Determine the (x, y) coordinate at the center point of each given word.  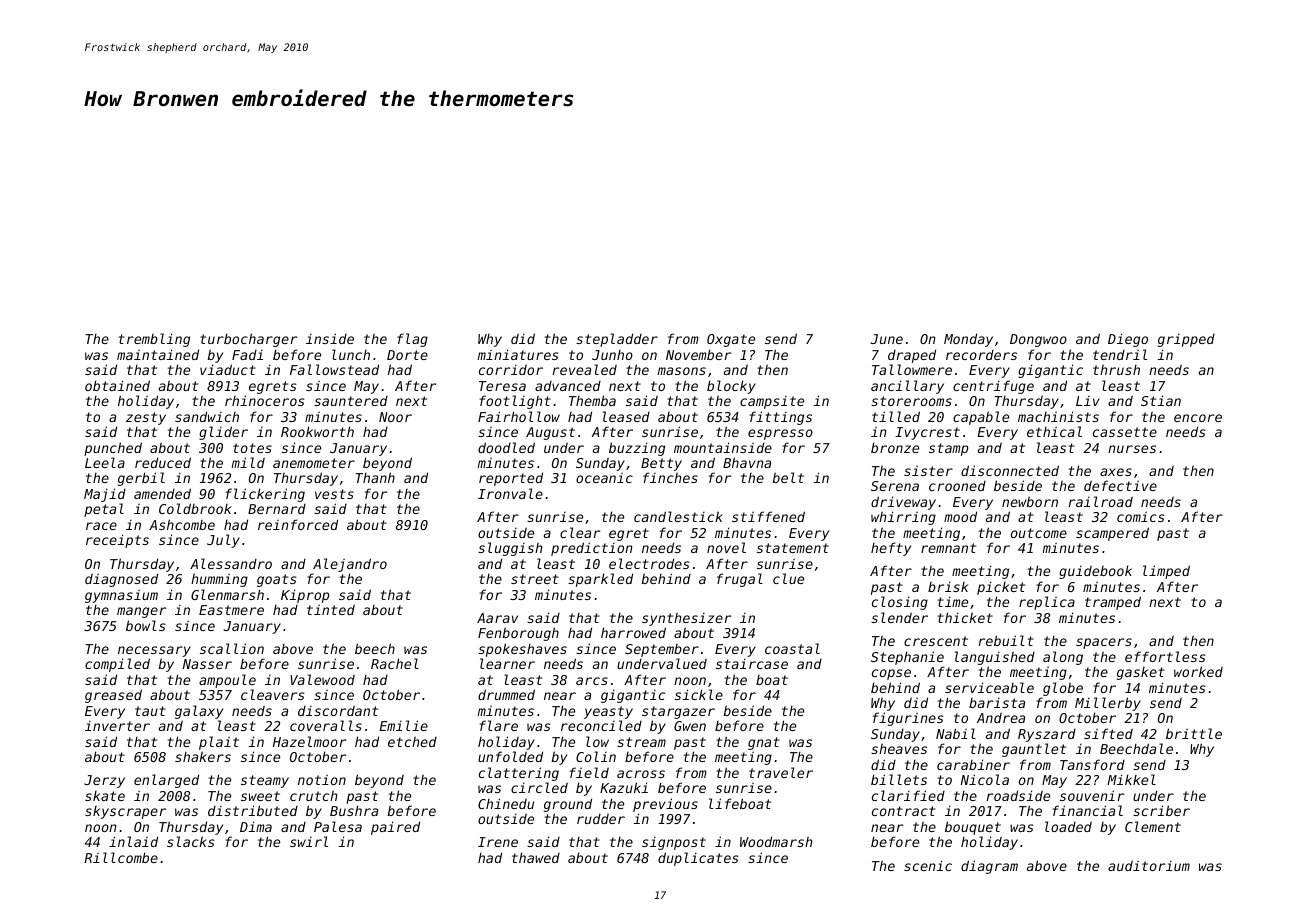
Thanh (375, 477)
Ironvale (510, 493)
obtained (117, 385)
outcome (1039, 533)
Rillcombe (121, 857)
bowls (146, 625)
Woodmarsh (776, 841)
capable (981, 418)
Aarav (497, 618)
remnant (948, 548)
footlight (515, 402)
